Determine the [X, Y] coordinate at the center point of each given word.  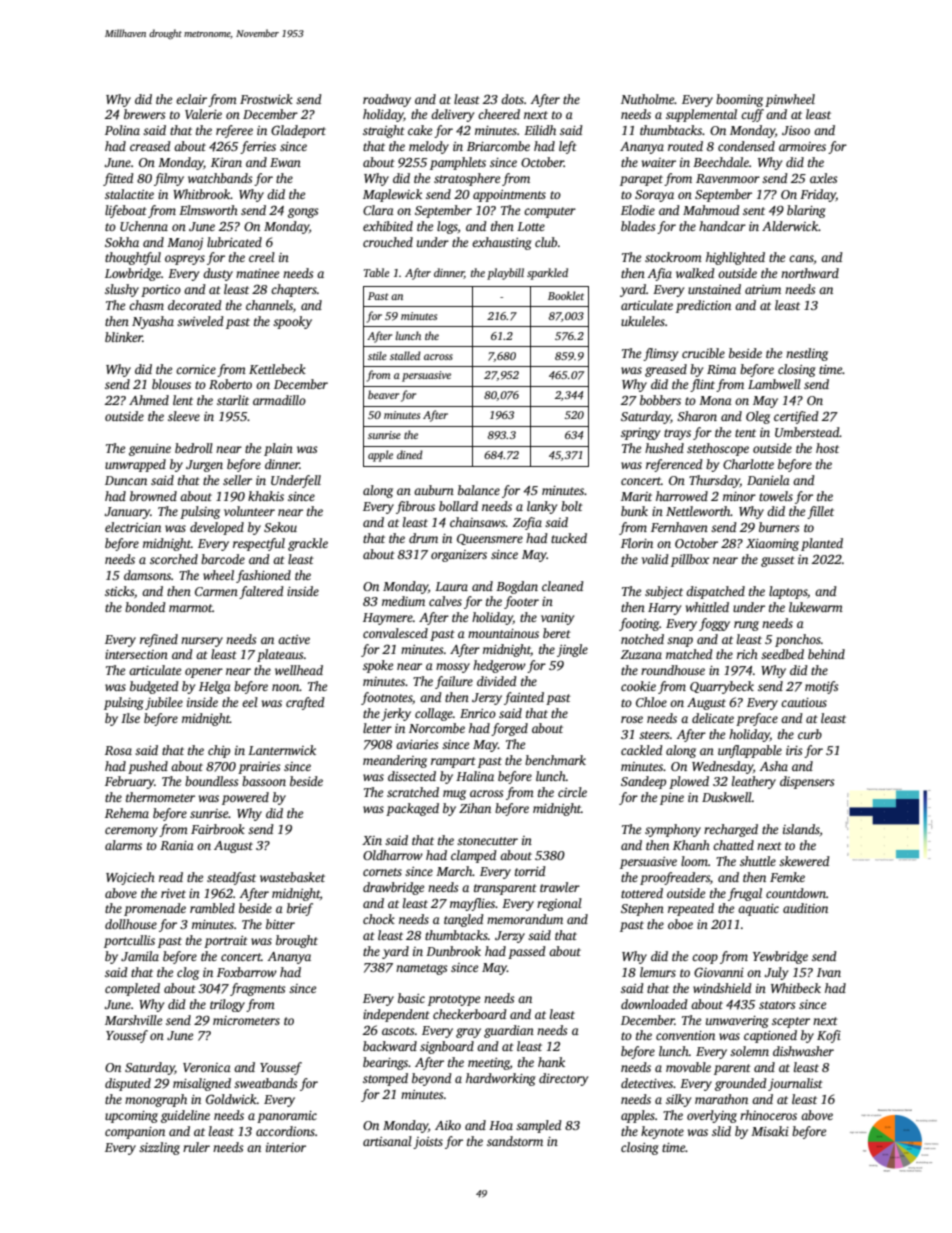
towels [776, 496]
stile [377, 355]
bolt [572, 506]
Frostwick [266, 99]
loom [694, 861]
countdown [796, 893]
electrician [133, 527]
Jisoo [796, 130]
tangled [464, 920]
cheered [499, 114]
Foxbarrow [247, 972]
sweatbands [265, 1083]
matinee [257, 273]
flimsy [660, 354]
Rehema [127, 813]
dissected [412, 776]
